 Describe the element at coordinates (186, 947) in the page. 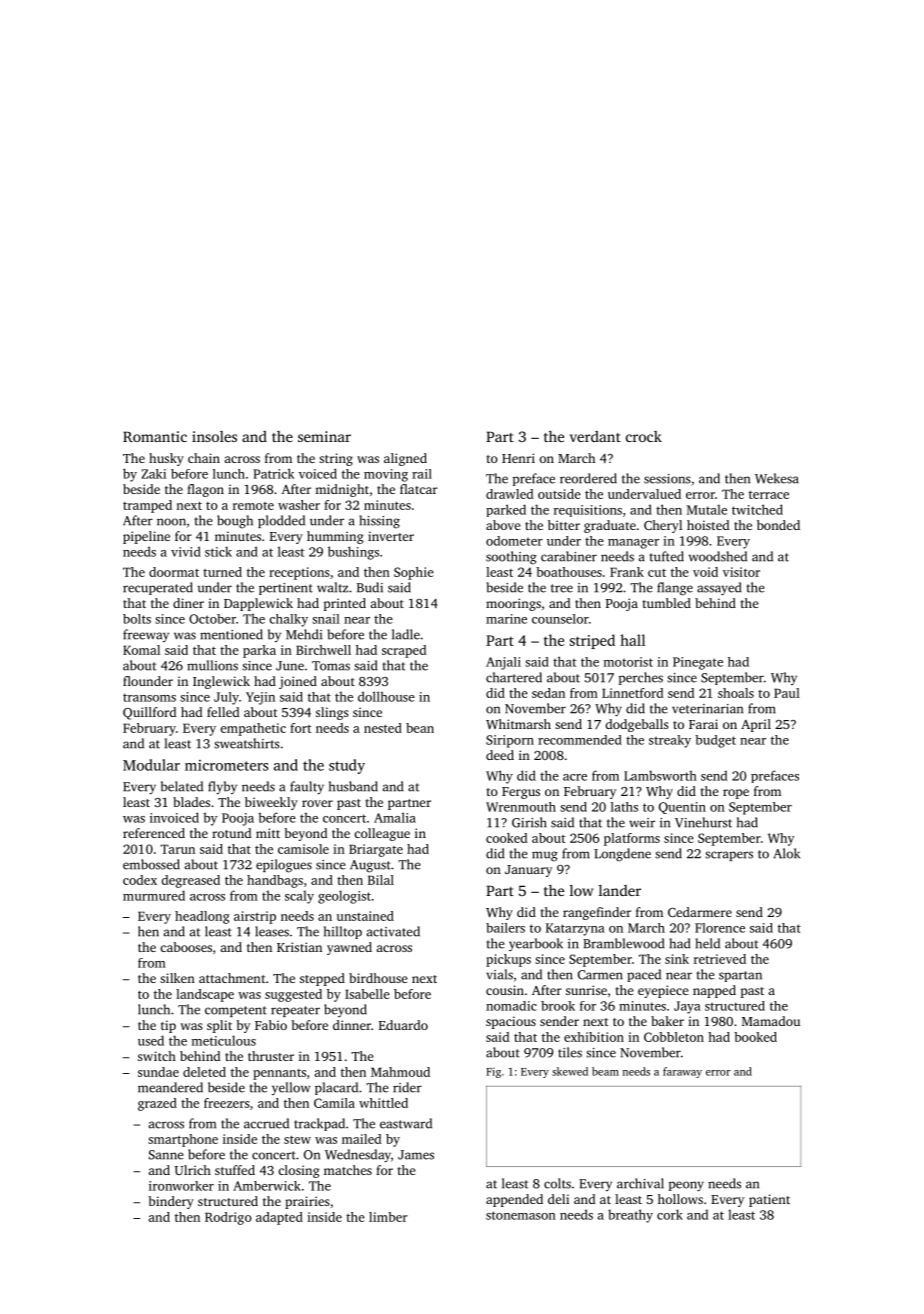

I see `cabooses` at that location.
